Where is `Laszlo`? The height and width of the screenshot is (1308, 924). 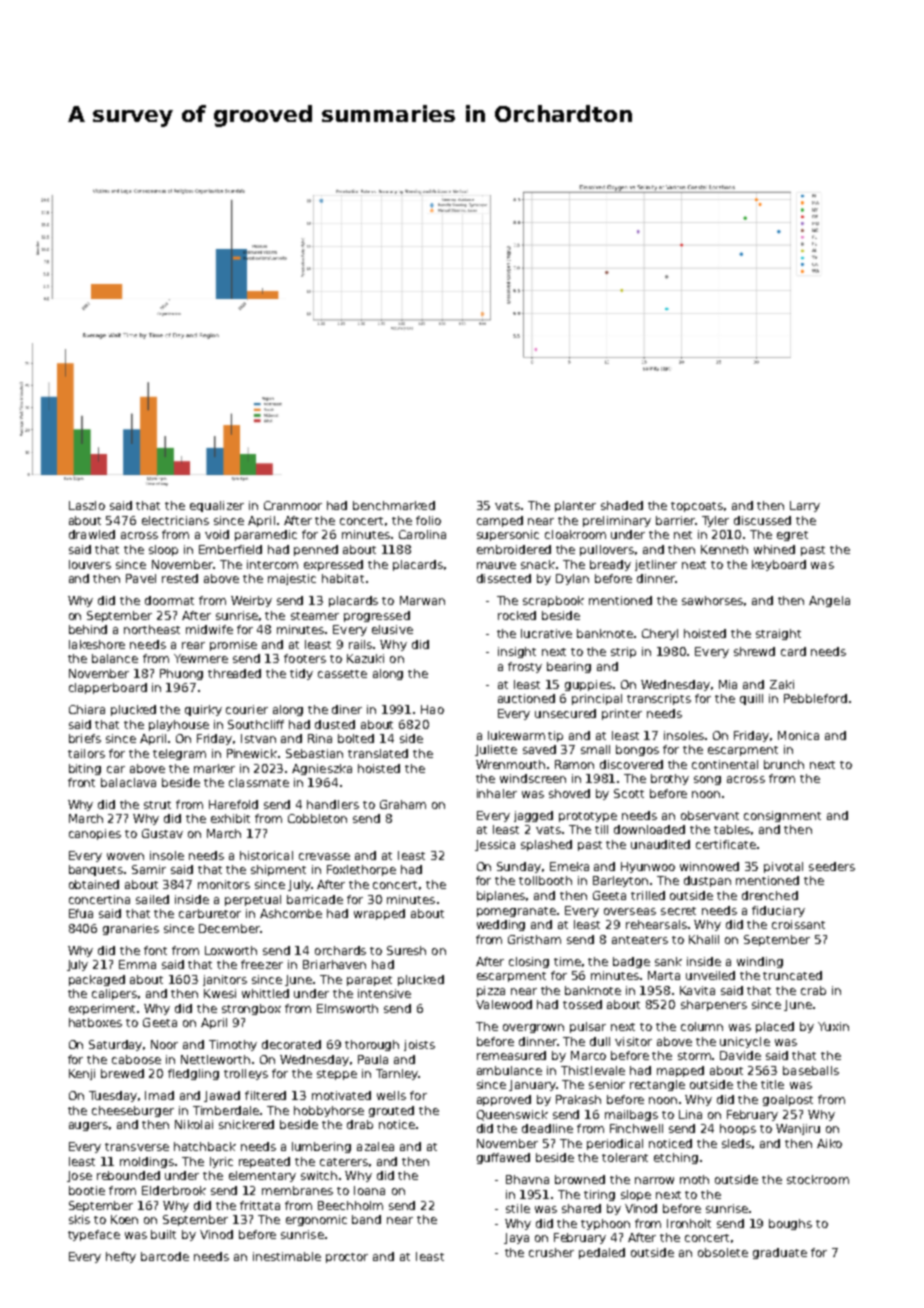
Laszlo is located at coordinates (87, 505).
